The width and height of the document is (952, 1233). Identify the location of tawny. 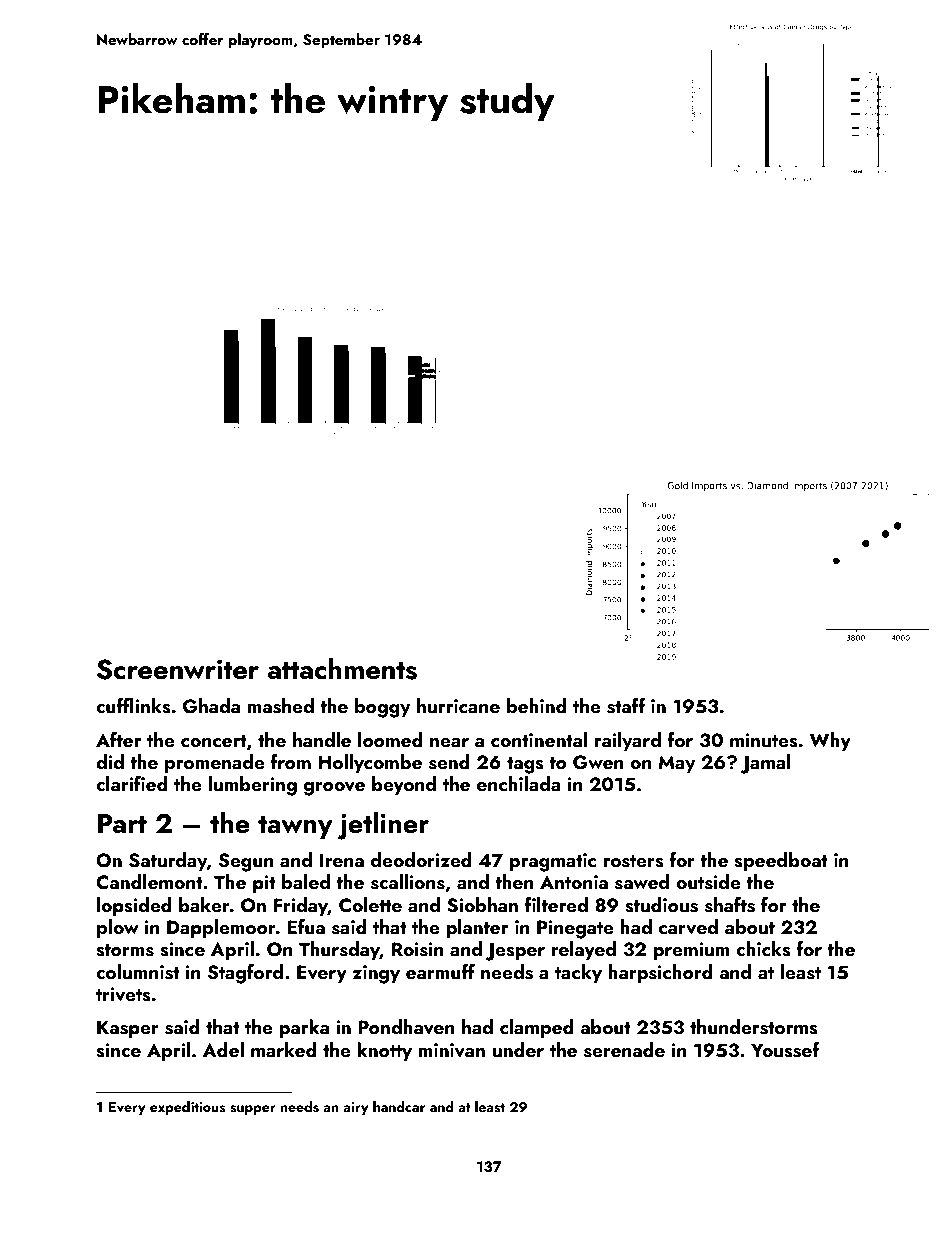
(295, 827).
